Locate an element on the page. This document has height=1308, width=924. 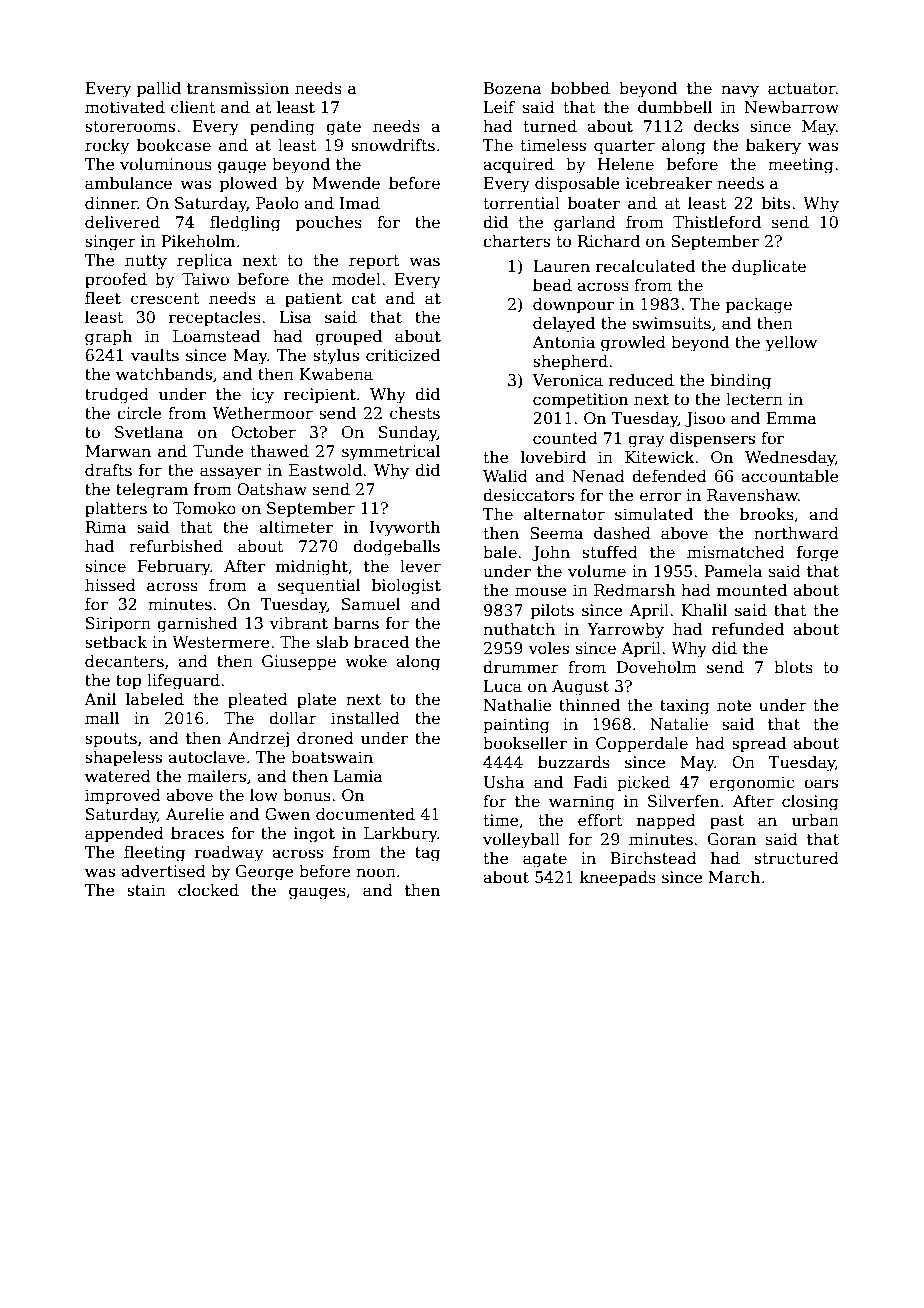
bonus is located at coordinates (307, 795).
